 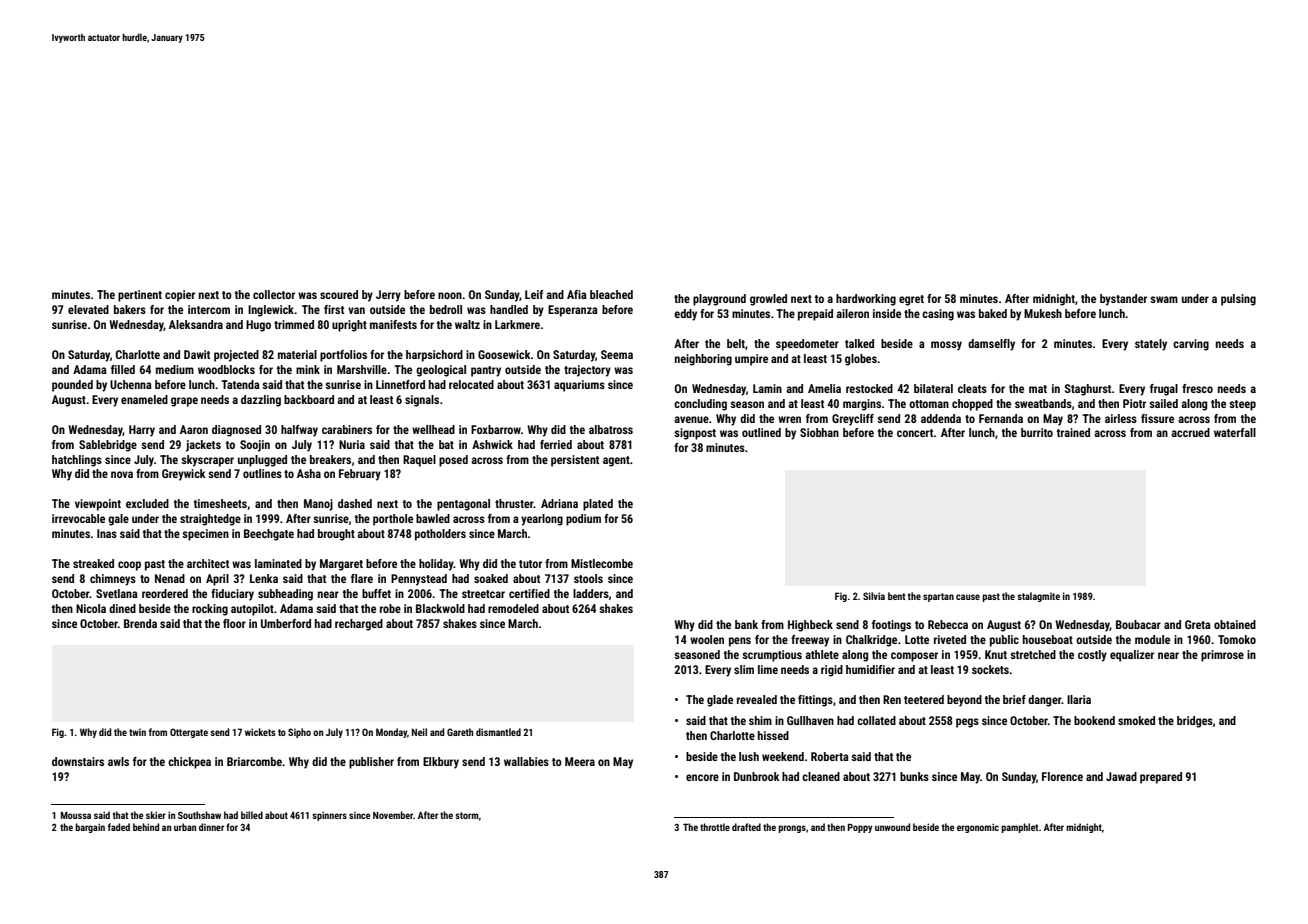 I want to click on prepared, so click(x=1161, y=778).
